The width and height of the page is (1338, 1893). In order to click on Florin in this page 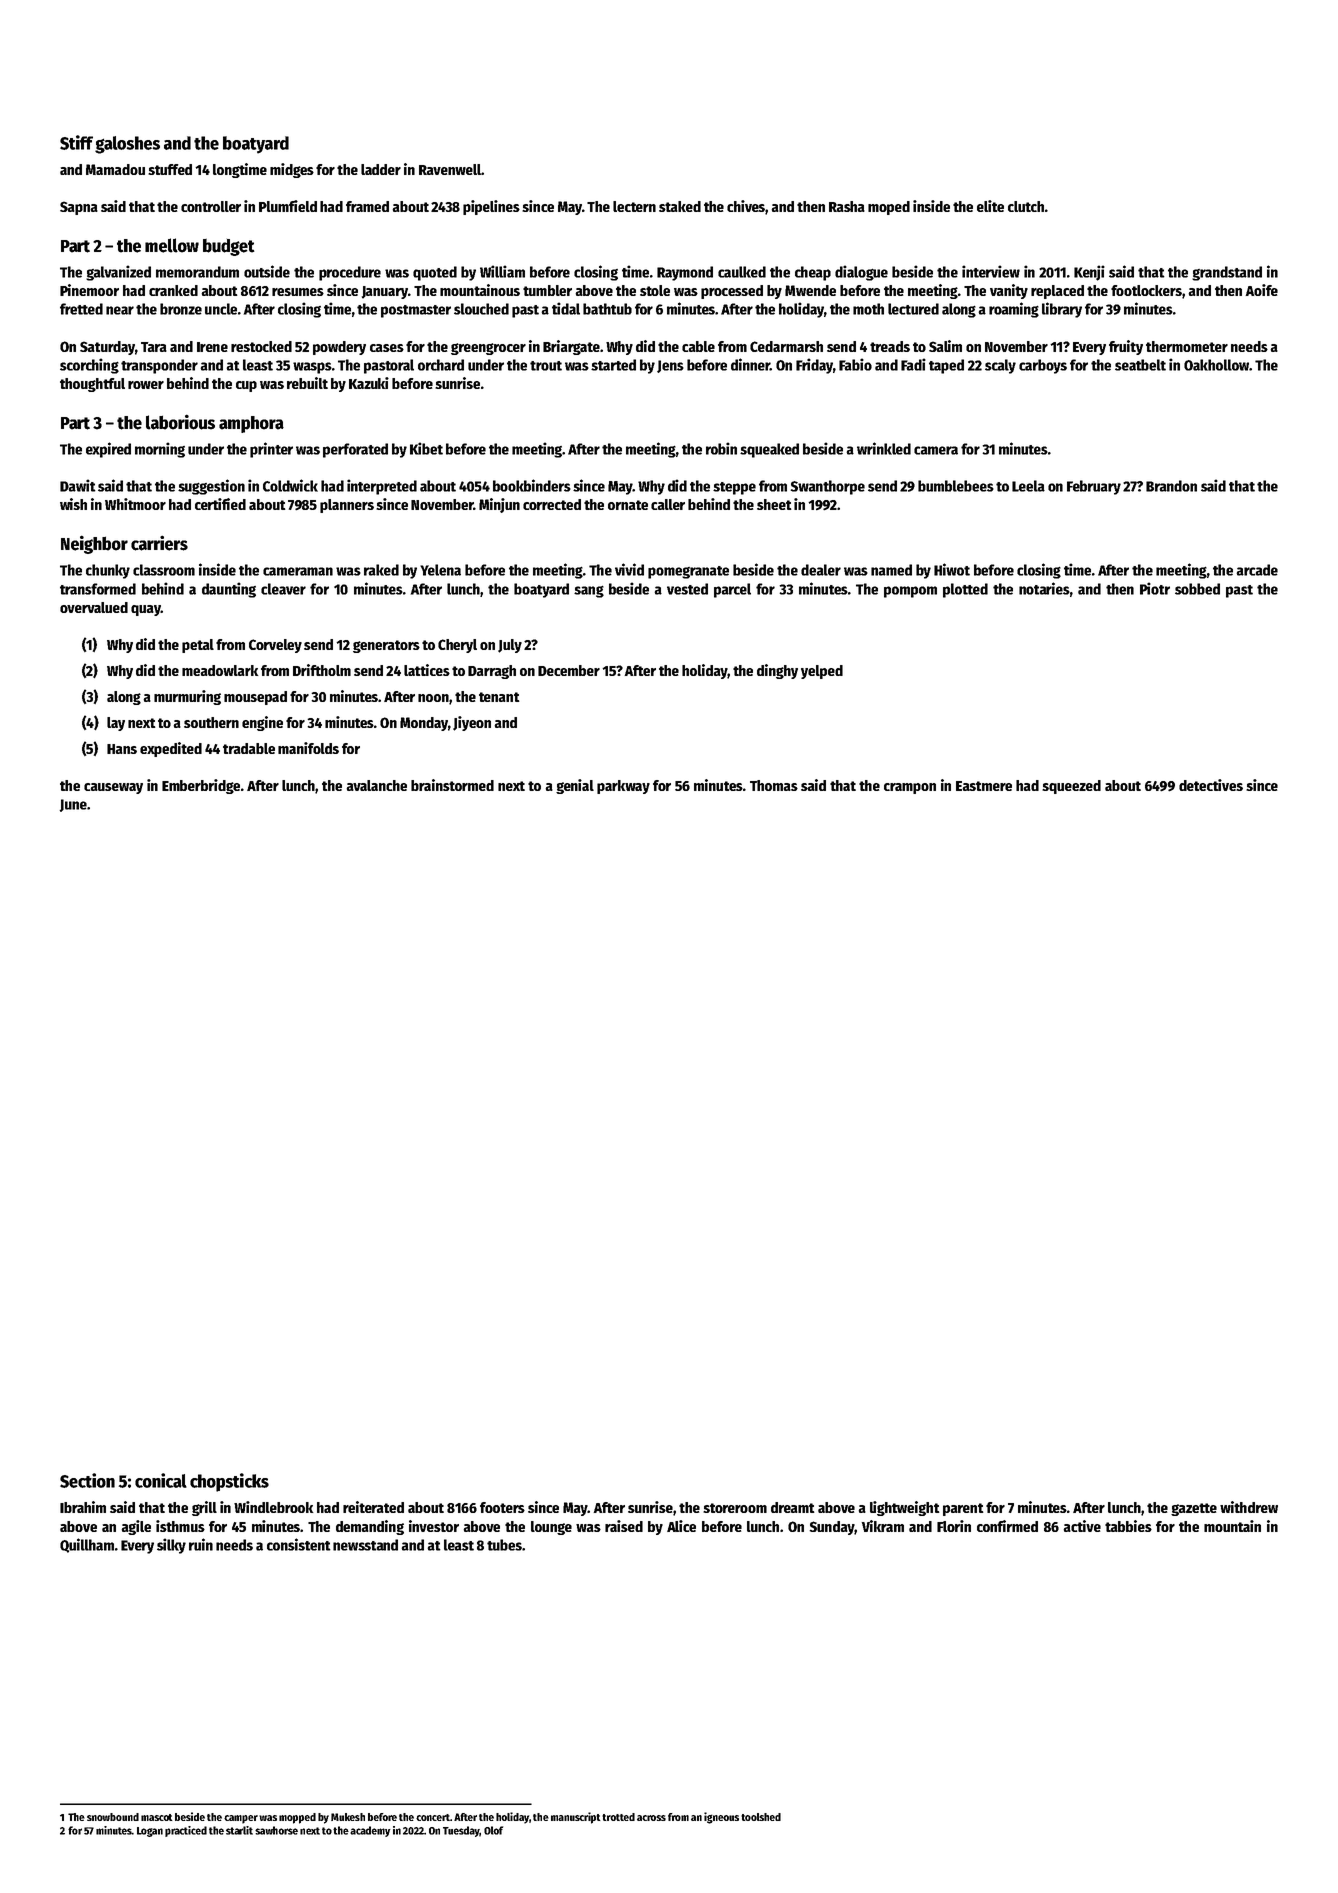, I will do `click(954, 1526)`.
